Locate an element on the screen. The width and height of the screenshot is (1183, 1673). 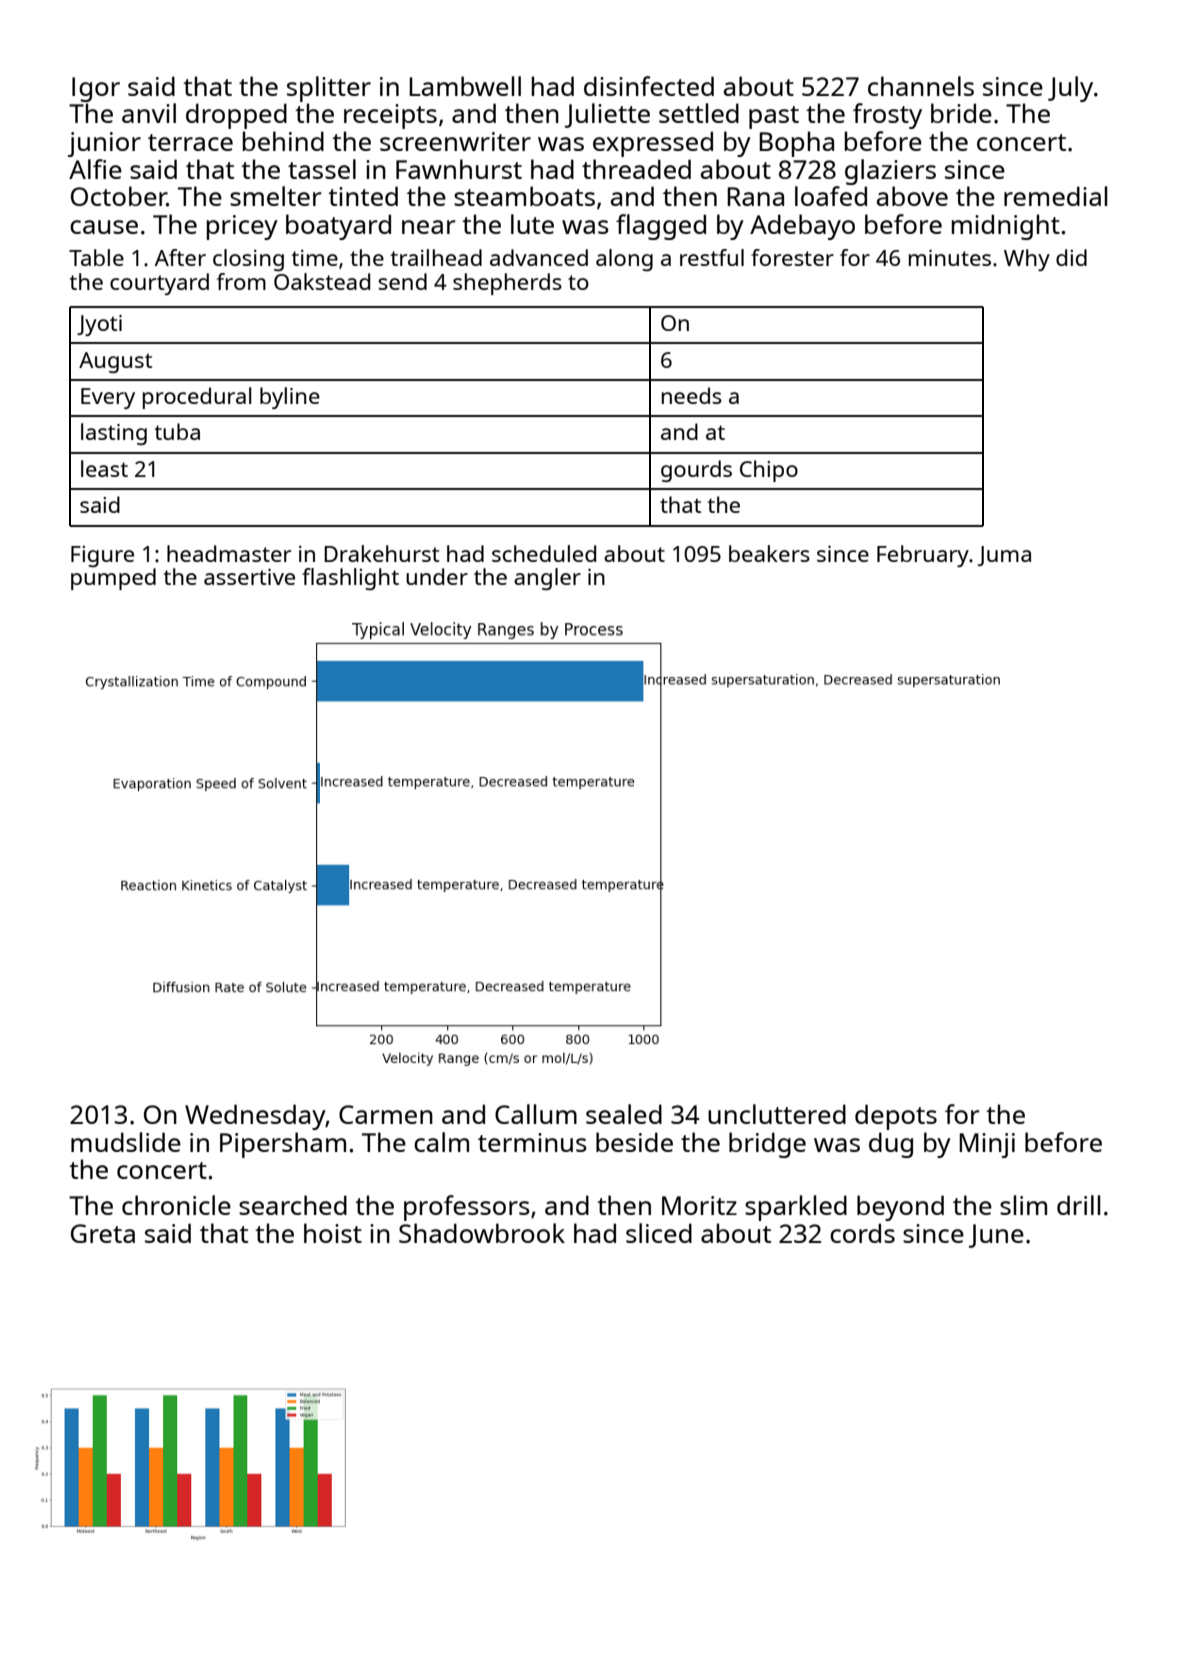
beakers is located at coordinates (769, 553).
